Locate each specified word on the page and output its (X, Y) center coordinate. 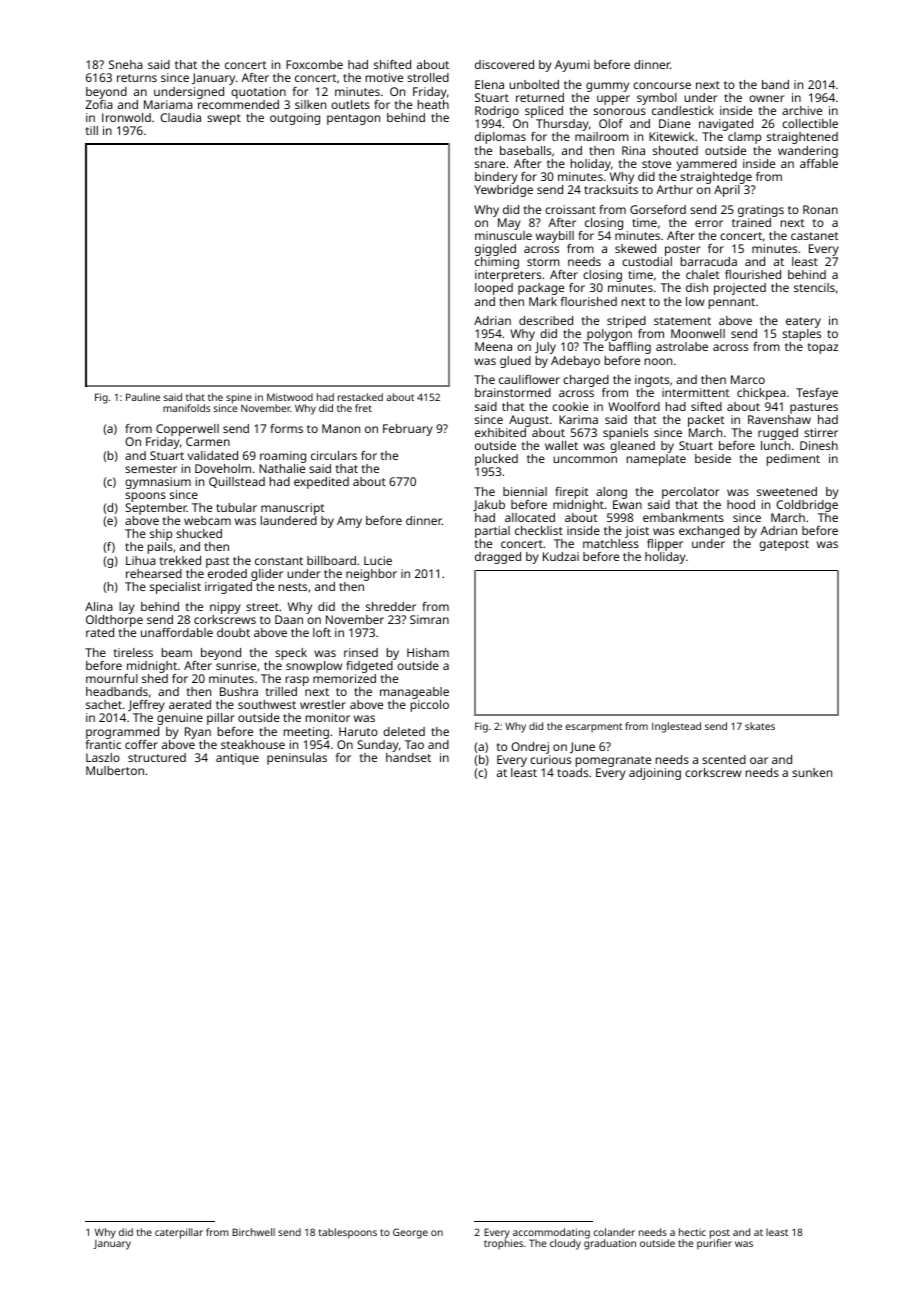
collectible (810, 123)
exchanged (709, 532)
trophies (503, 1244)
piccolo (430, 706)
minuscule (503, 235)
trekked (180, 560)
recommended (238, 104)
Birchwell (253, 1232)
